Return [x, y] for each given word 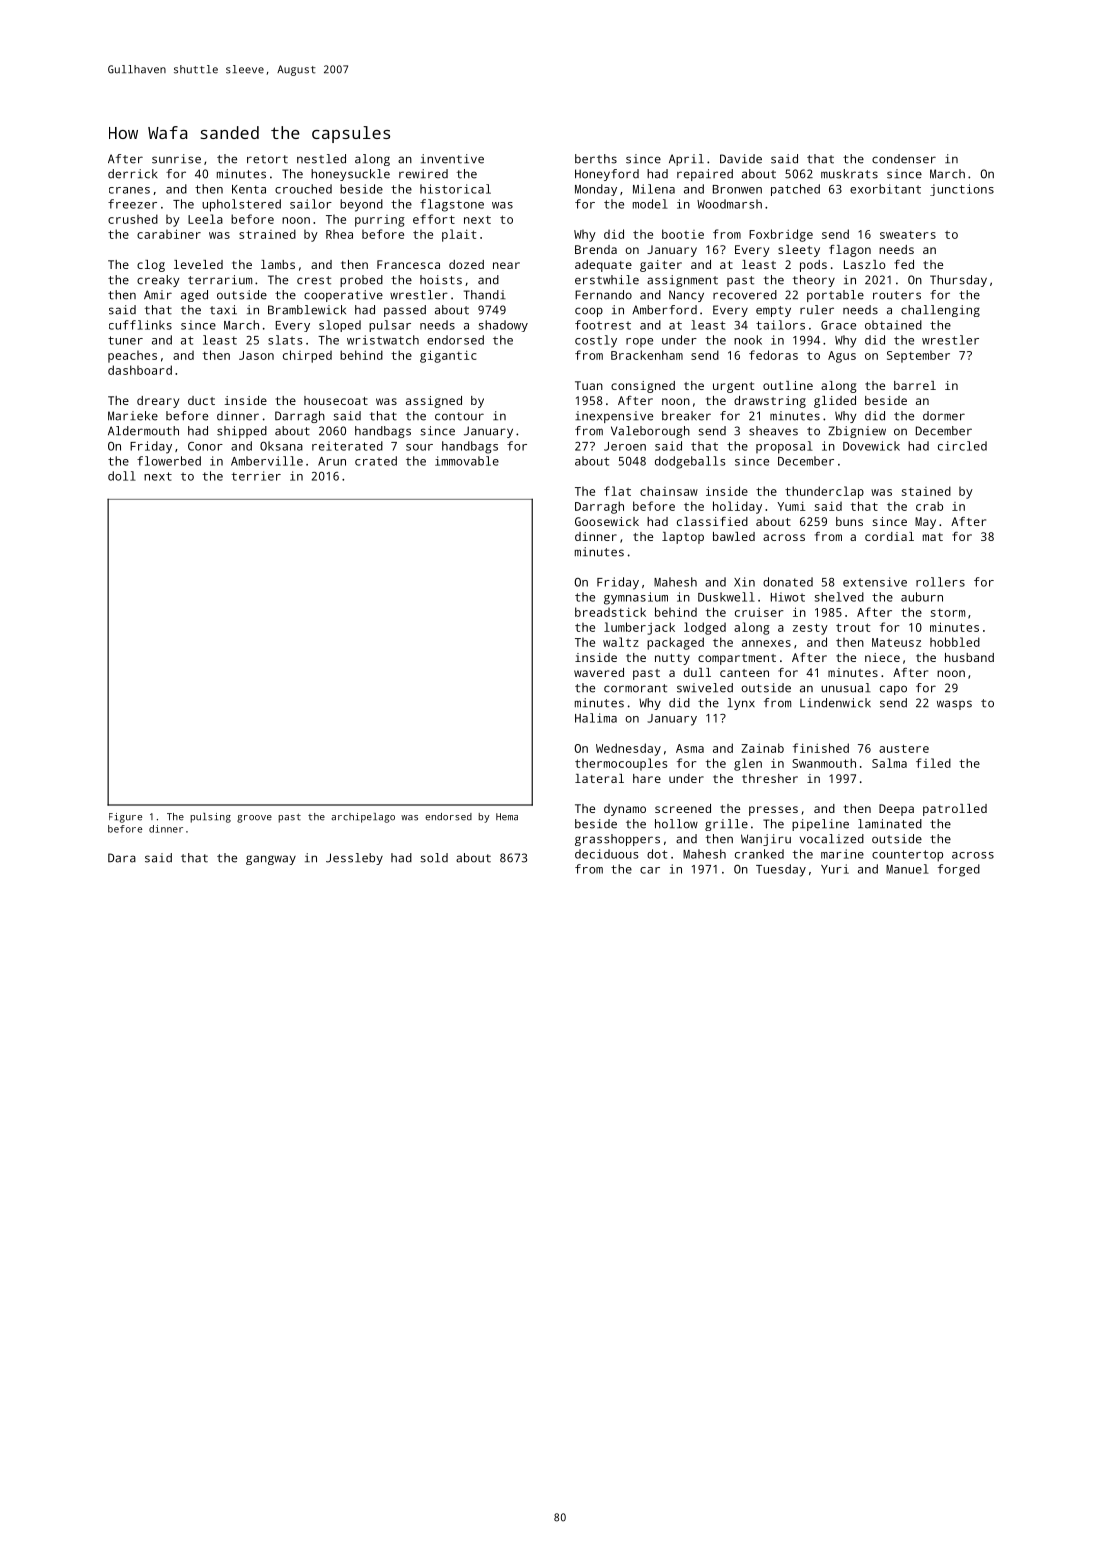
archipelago [363, 818]
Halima [596, 718]
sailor [311, 204]
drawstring [770, 402]
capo [893, 690]
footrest [603, 325]
